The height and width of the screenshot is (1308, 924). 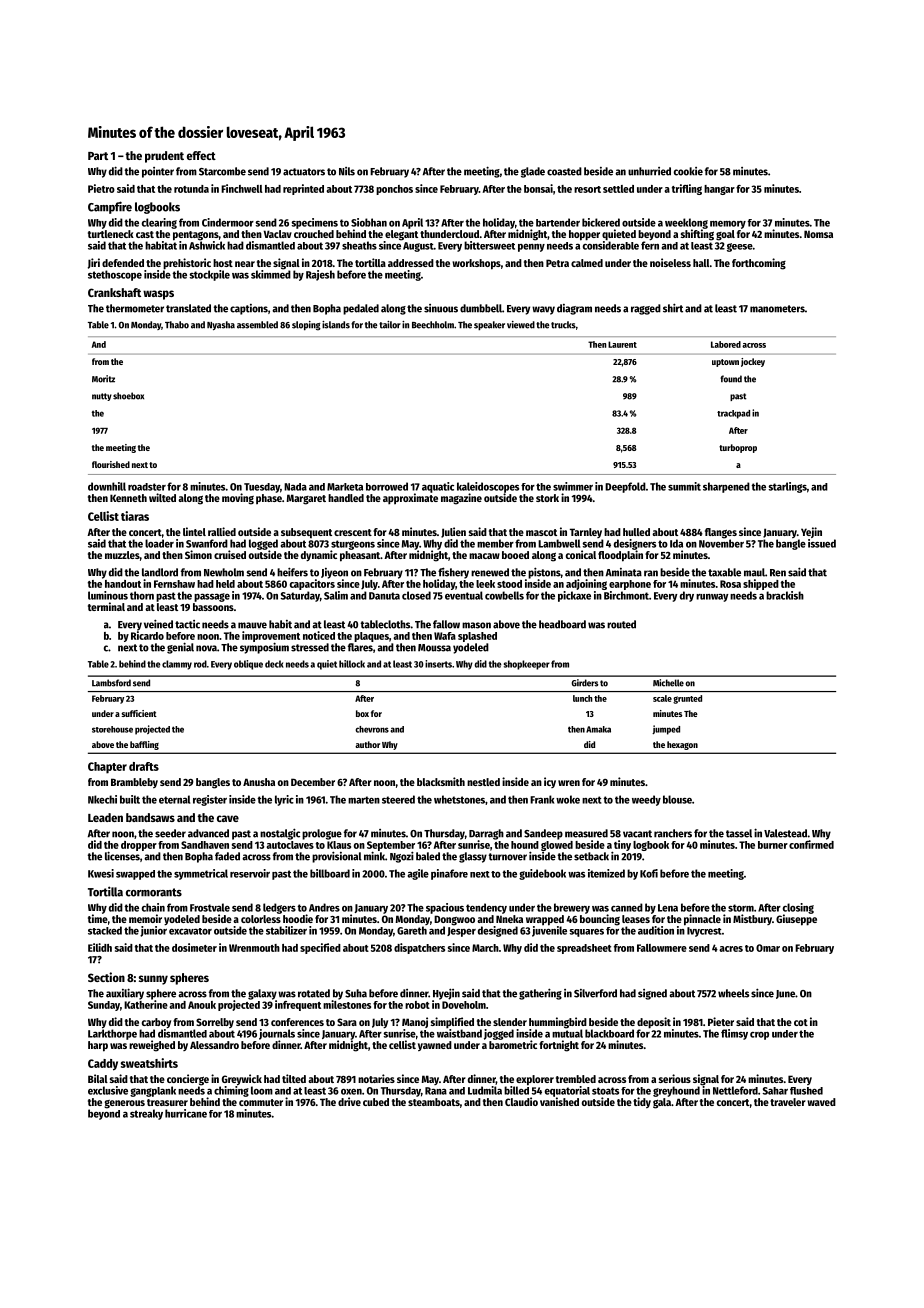 I want to click on cookie, so click(x=688, y=171).
